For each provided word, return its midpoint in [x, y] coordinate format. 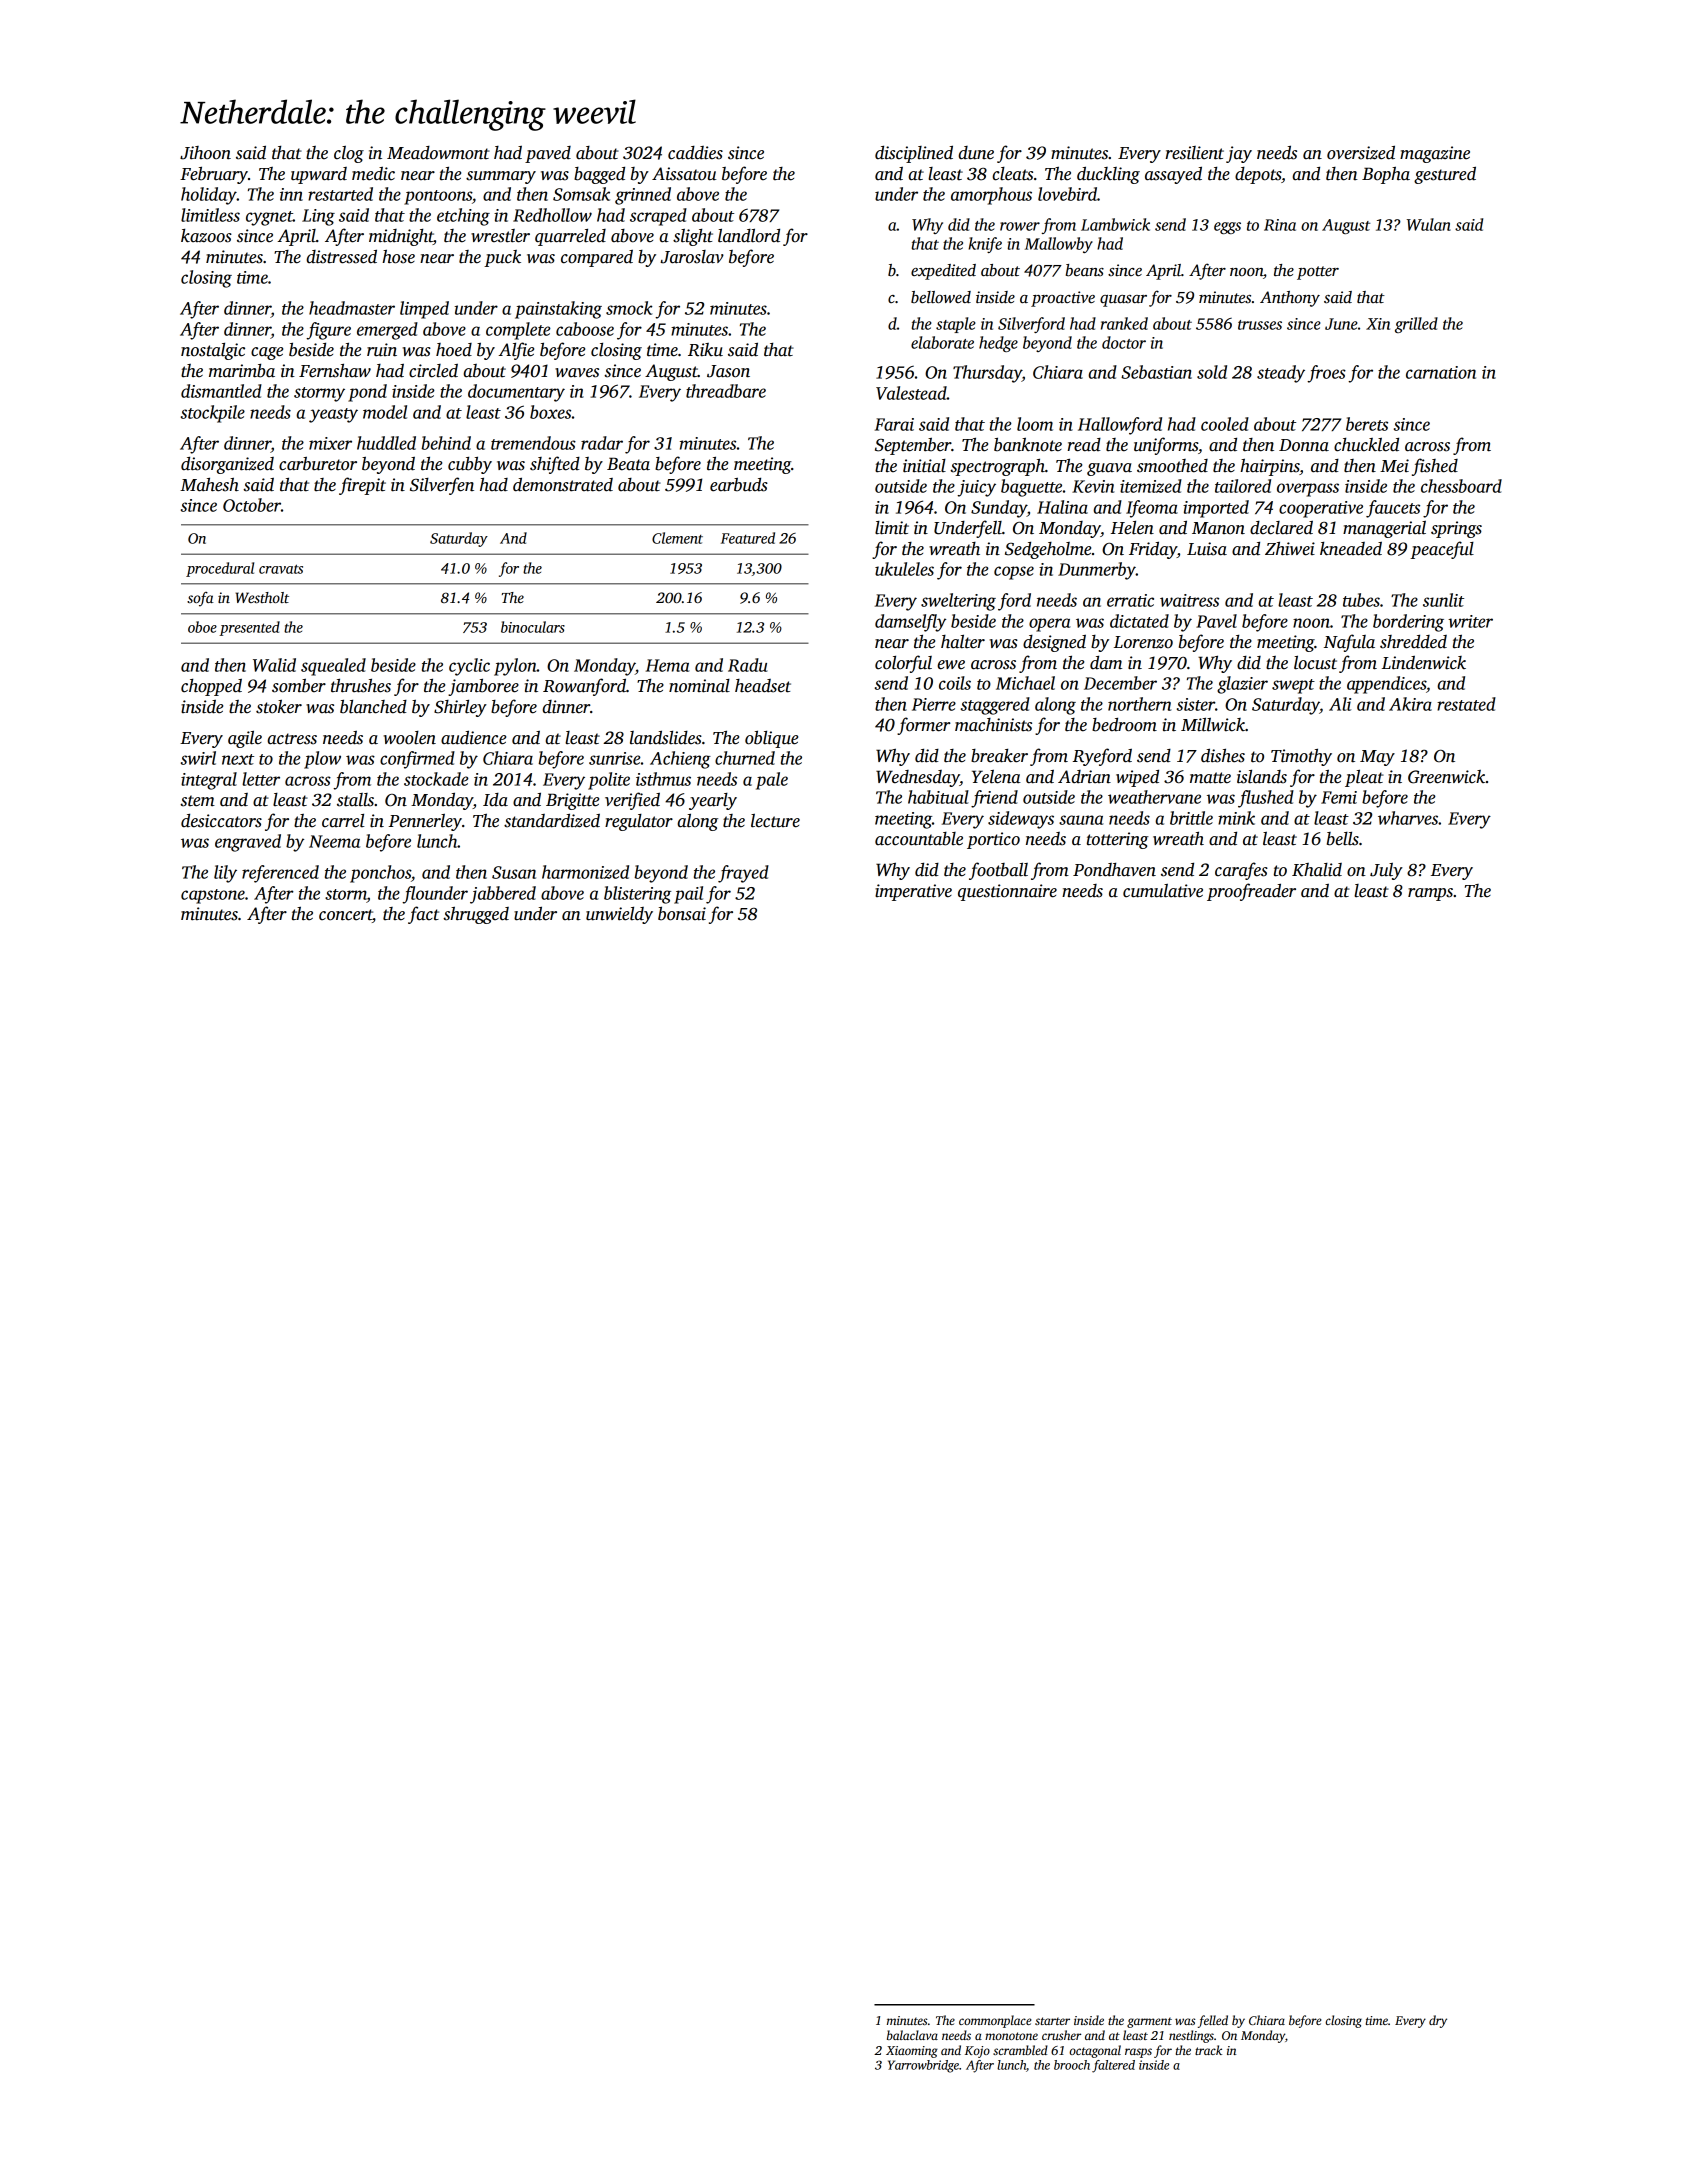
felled [1213, 2021]
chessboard [1461, 486]
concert [346, 916]
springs [1456, 529]
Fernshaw [335, 370]
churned [745, 758]
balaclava [912, 2035]
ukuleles [904, 569]
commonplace [995, 2021]
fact [423, 915]
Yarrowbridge [923, 2066]
